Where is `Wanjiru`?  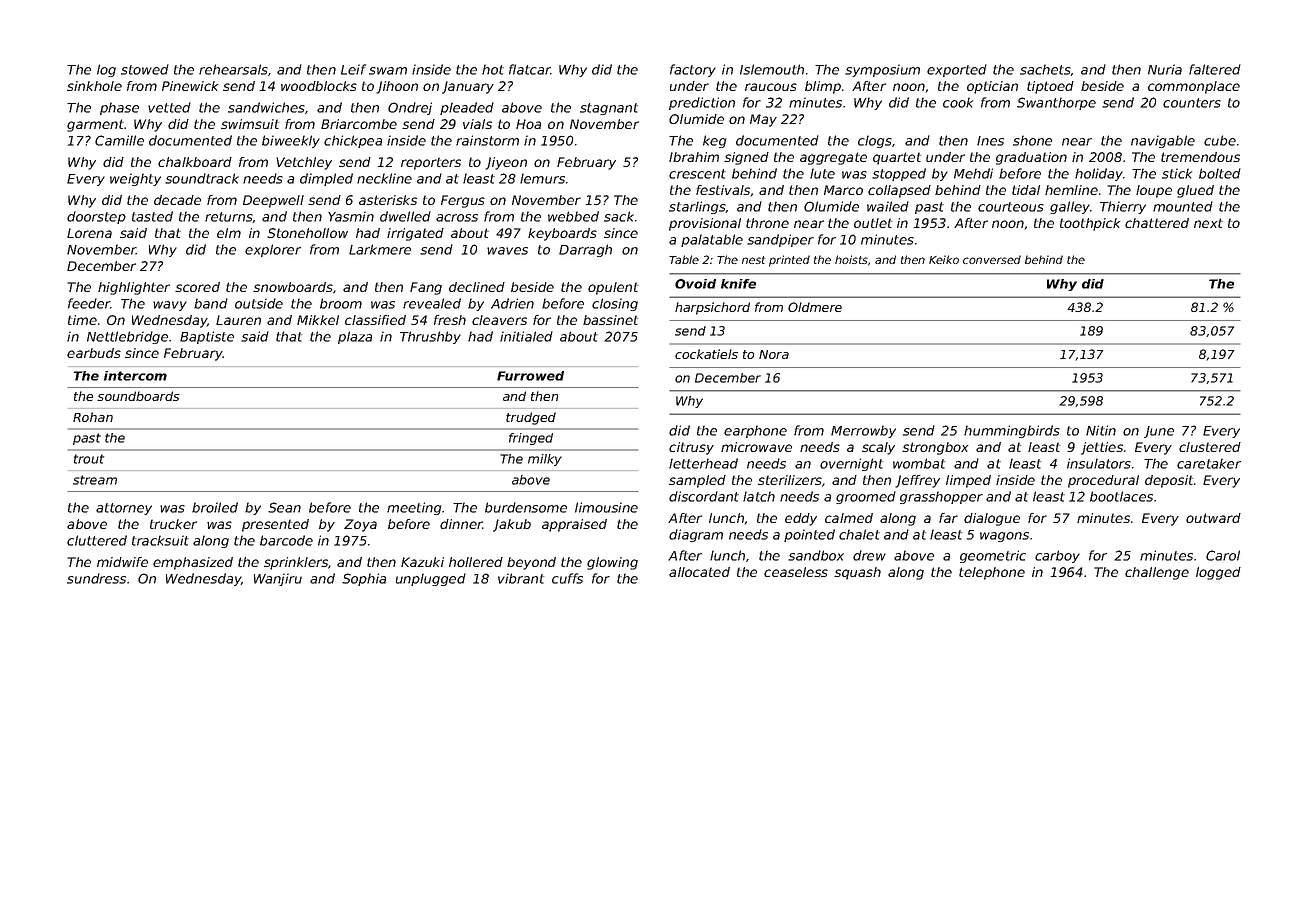 Wanjiru is located at coordinates (278, 579).
